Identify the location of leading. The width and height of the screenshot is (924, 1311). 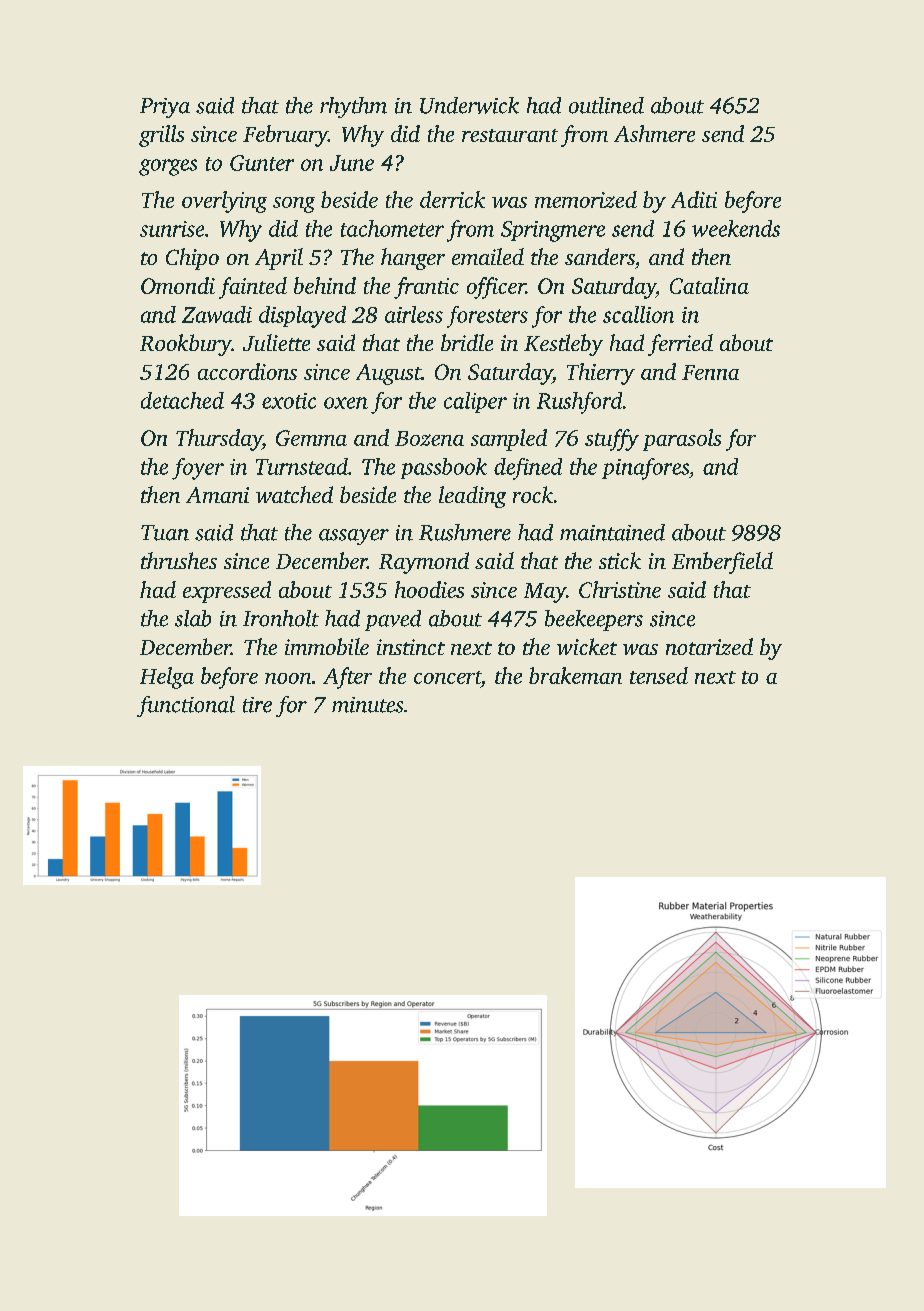
(472, 497).
